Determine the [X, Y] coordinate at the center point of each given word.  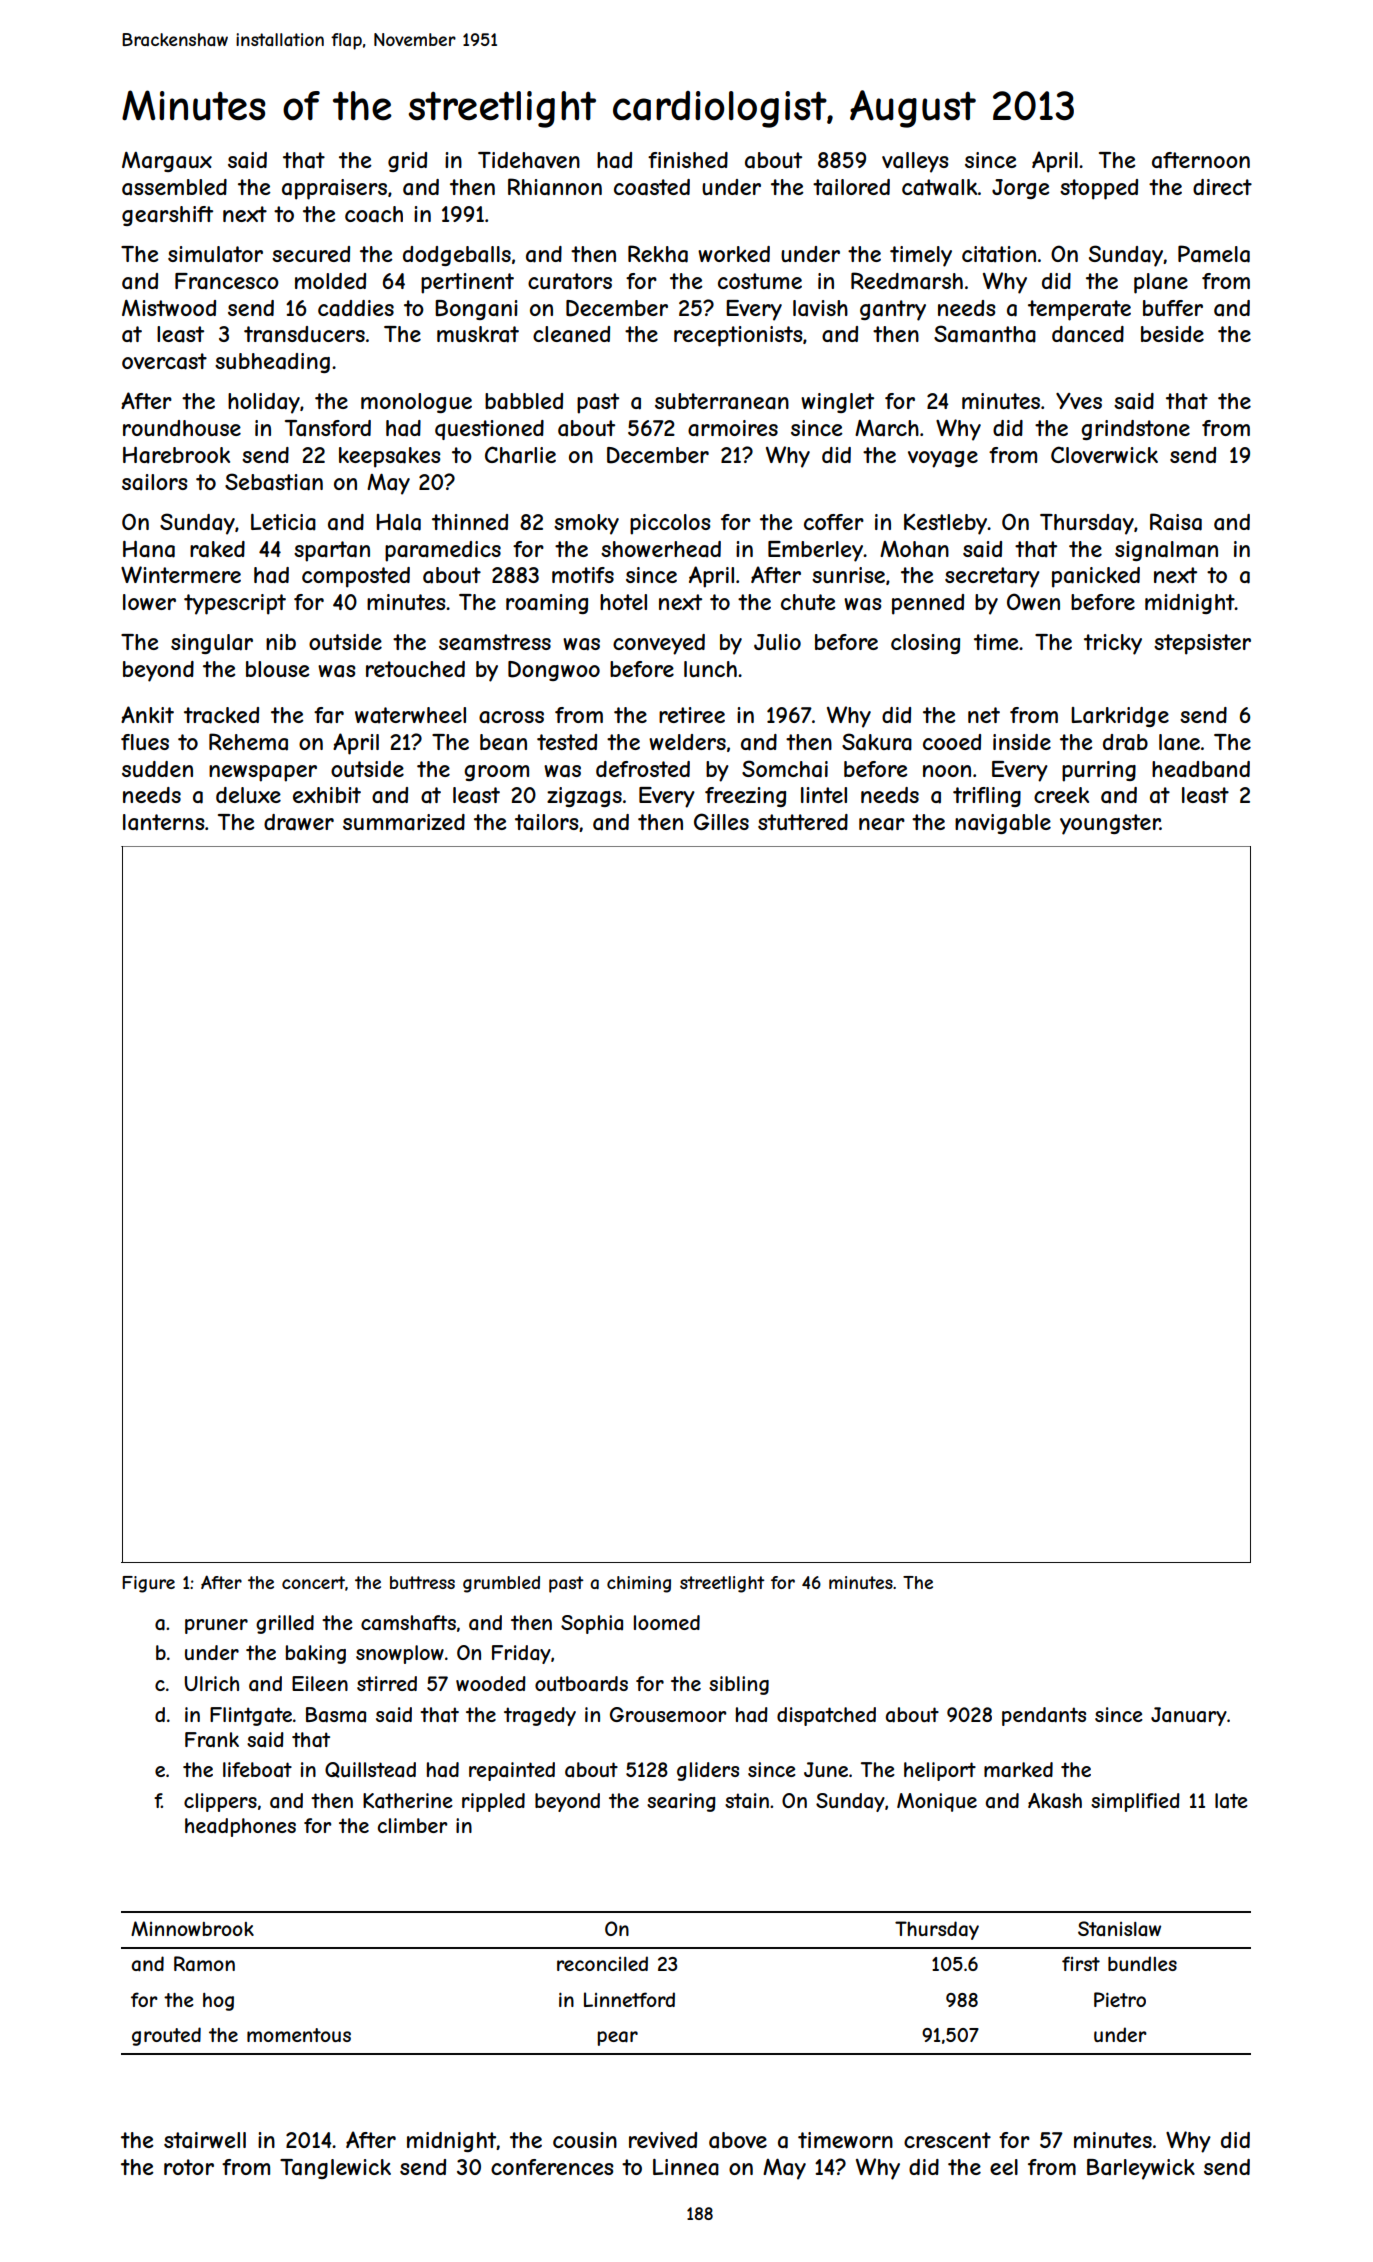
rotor [189, 2167]
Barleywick [1141, 2169]
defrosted [643, 769]
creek [1061, 795]
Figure [148, 1584]
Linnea [686, 2167]
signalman [1166, 551]
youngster [1110, 824]
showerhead [661, 549]
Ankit [147, 714]
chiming [639, 1584]
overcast [164, 361]
